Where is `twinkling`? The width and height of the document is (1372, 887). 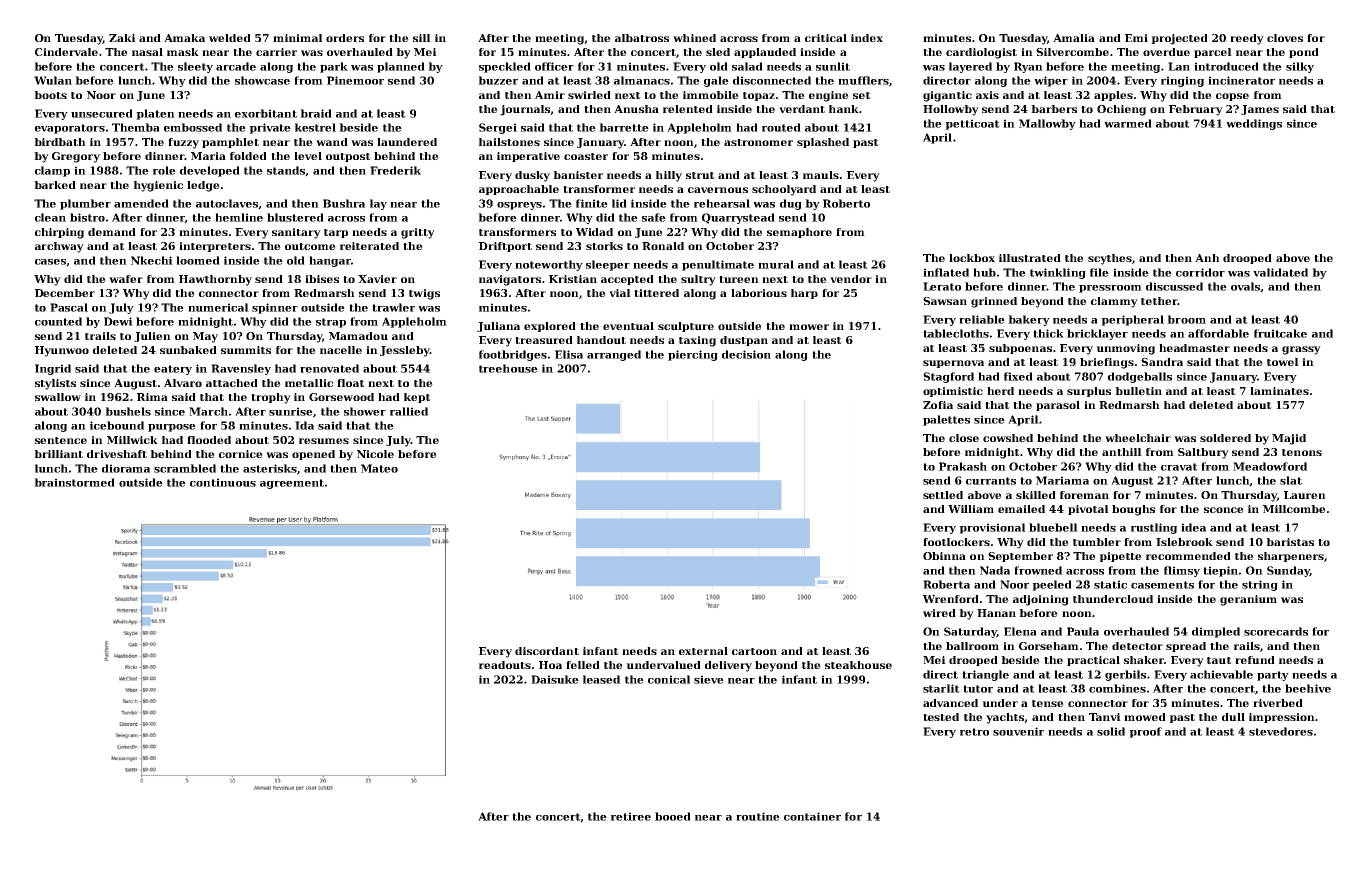 twinkling is located at coordinates (1058, 273).
